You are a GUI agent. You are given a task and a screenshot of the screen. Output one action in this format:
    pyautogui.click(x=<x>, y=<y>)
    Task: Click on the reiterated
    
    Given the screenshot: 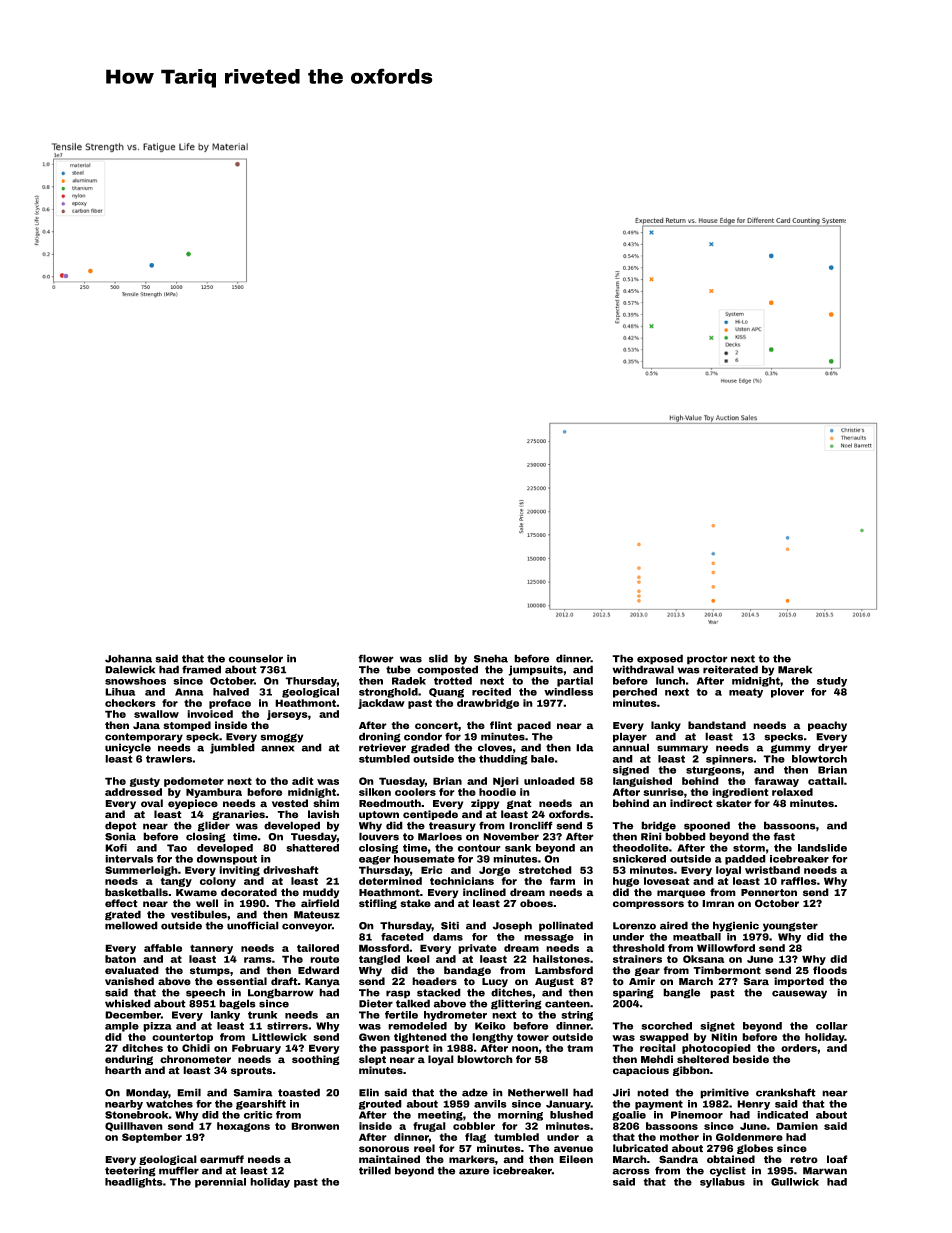 What is the action you would take?
    pyautogui.click(x=730, y=669)
